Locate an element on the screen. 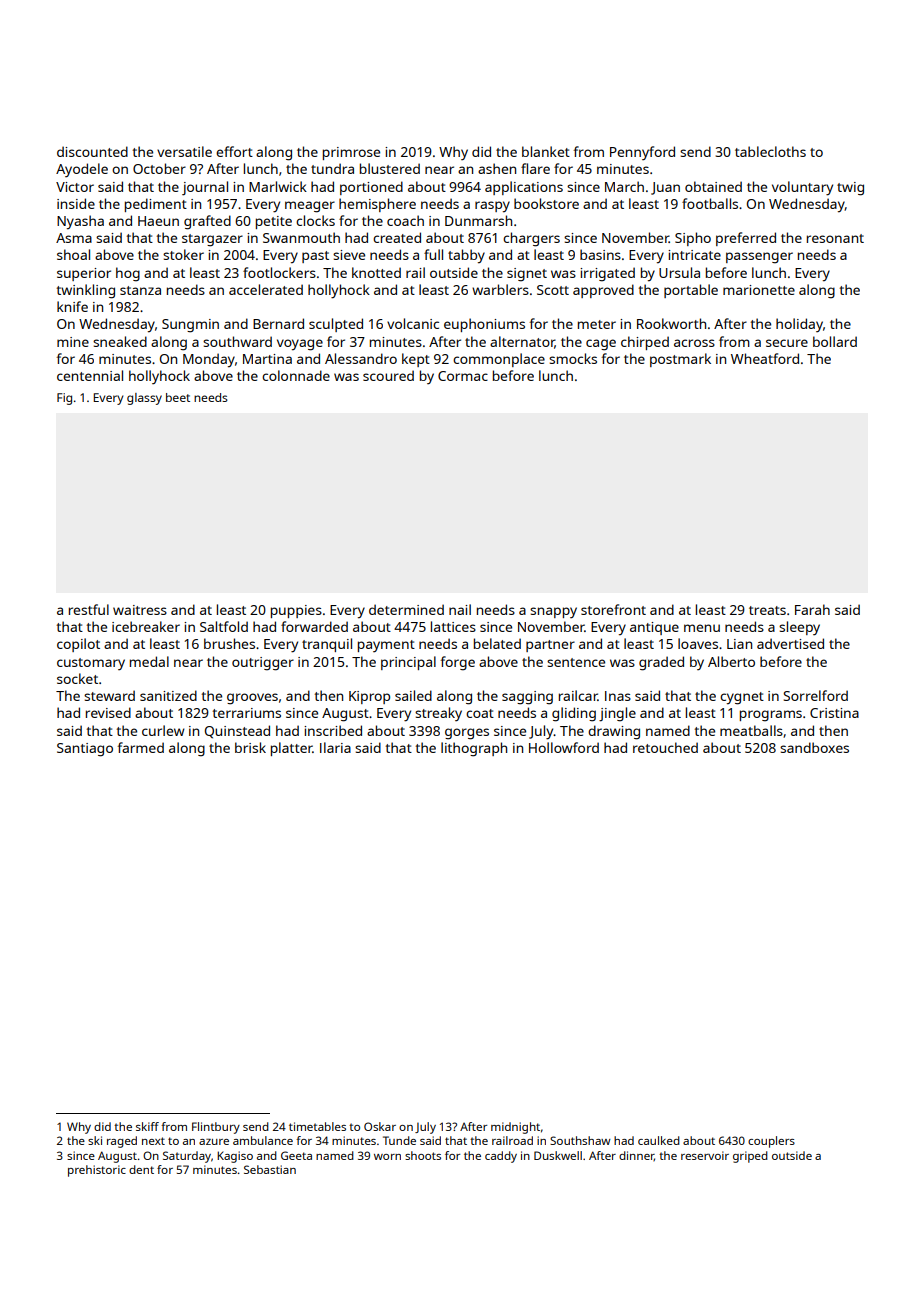 The width and height of the screenshot is (924, 1314). tablecloths is located at coordinates (770, 151).
